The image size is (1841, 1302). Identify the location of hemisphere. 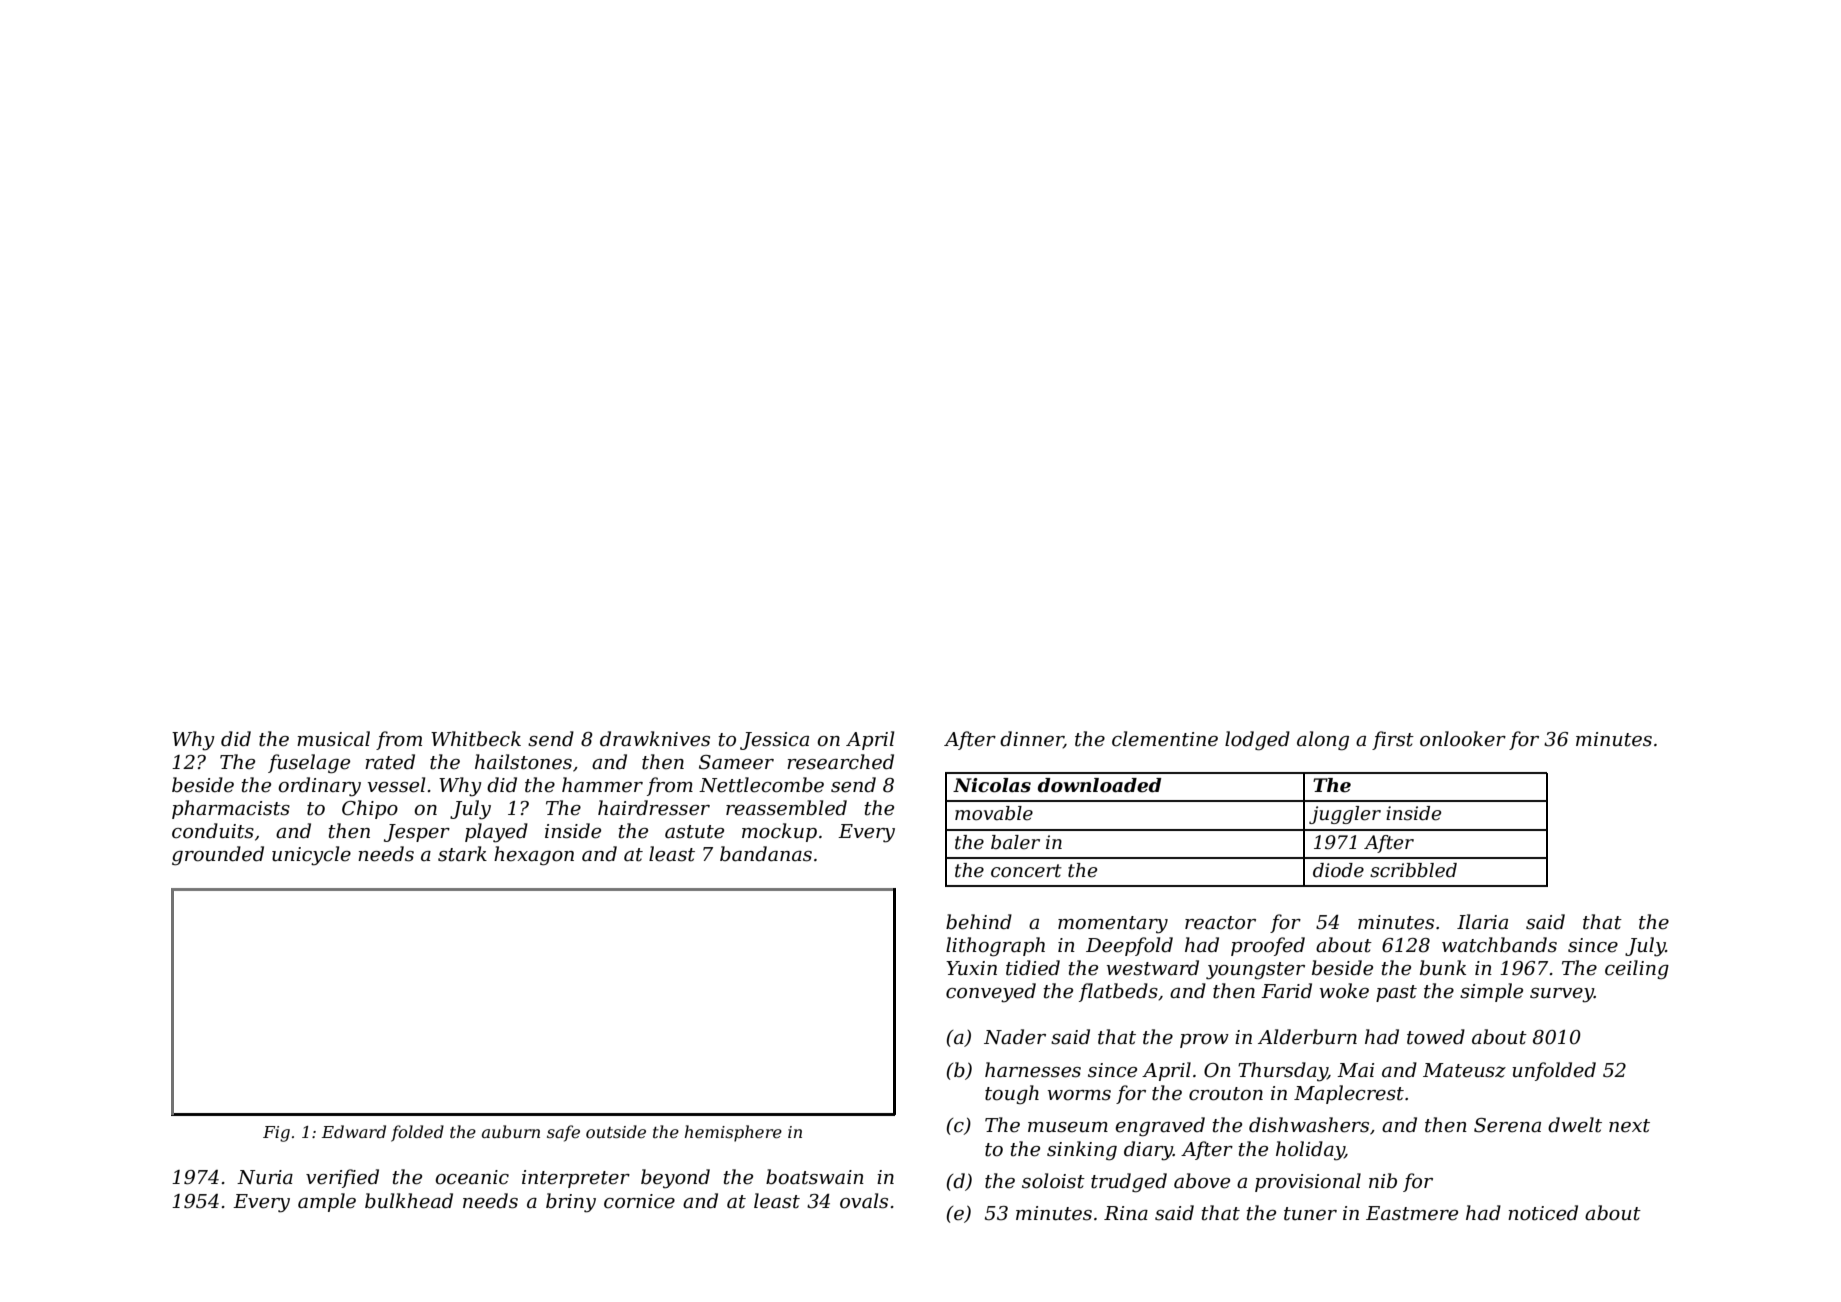
(733, 1133).
